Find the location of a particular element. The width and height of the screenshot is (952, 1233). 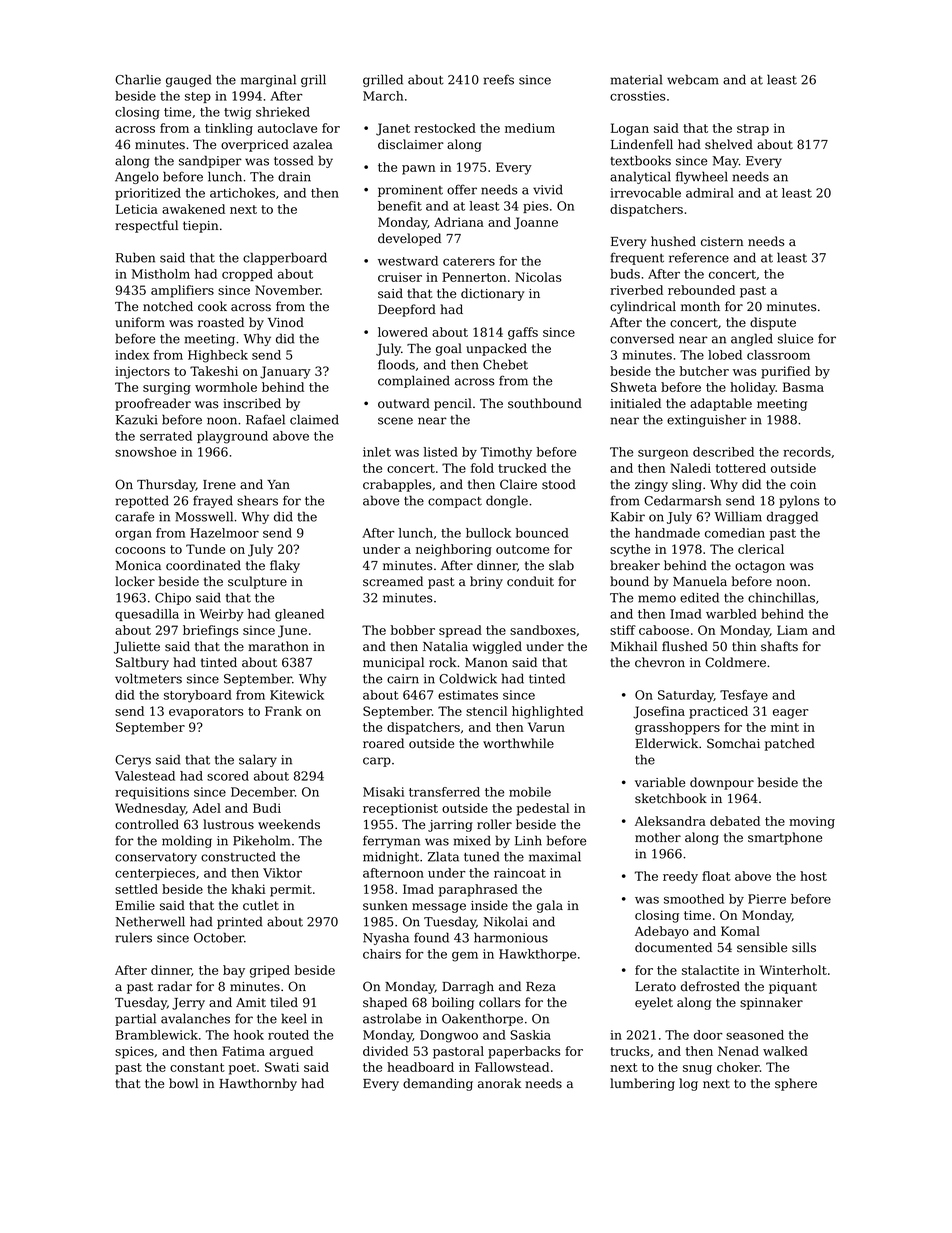

flushed is located at coordinates (685, 646).
